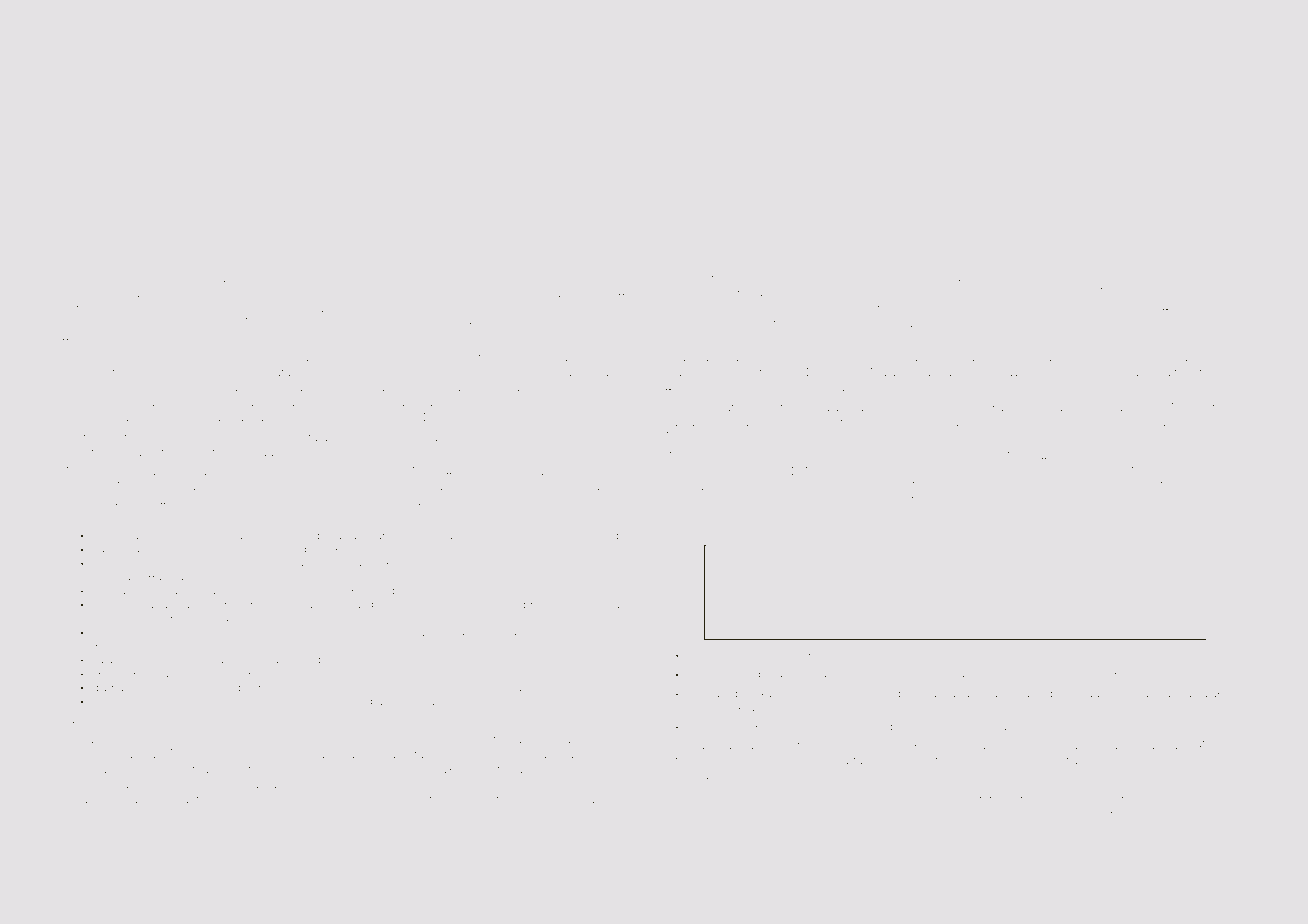 The width and height of the document is (1308, 924). What do you see at coordinates (1104, 694) in the document?
I see `Cragthorpe` at bounding box center [1104, 694].
